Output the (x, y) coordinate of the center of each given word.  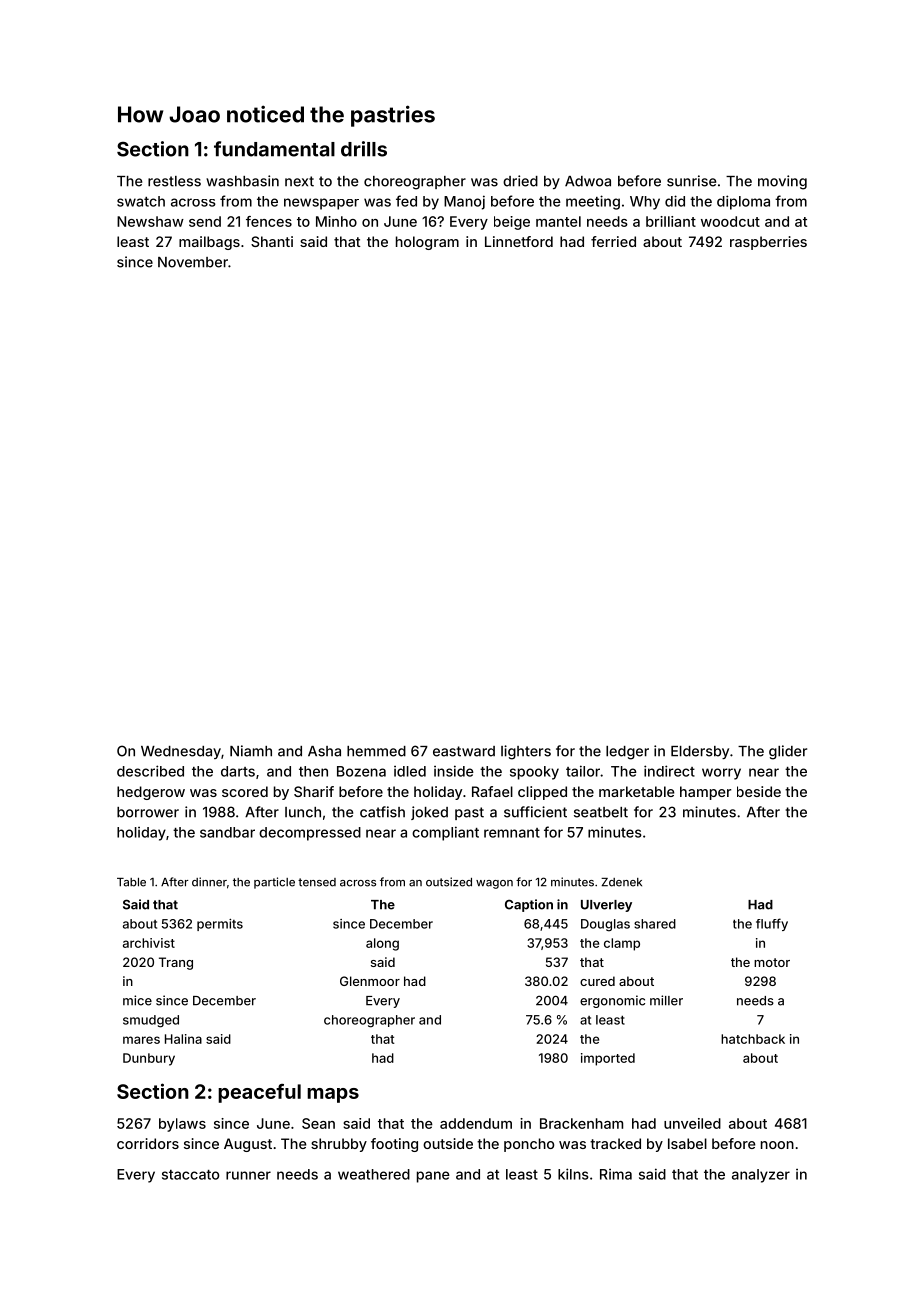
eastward (464, 751)
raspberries (768, 243)
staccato (190, 1175)
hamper (705, 793)
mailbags (209, 243)
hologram (427, 243)
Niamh (251, 751)
